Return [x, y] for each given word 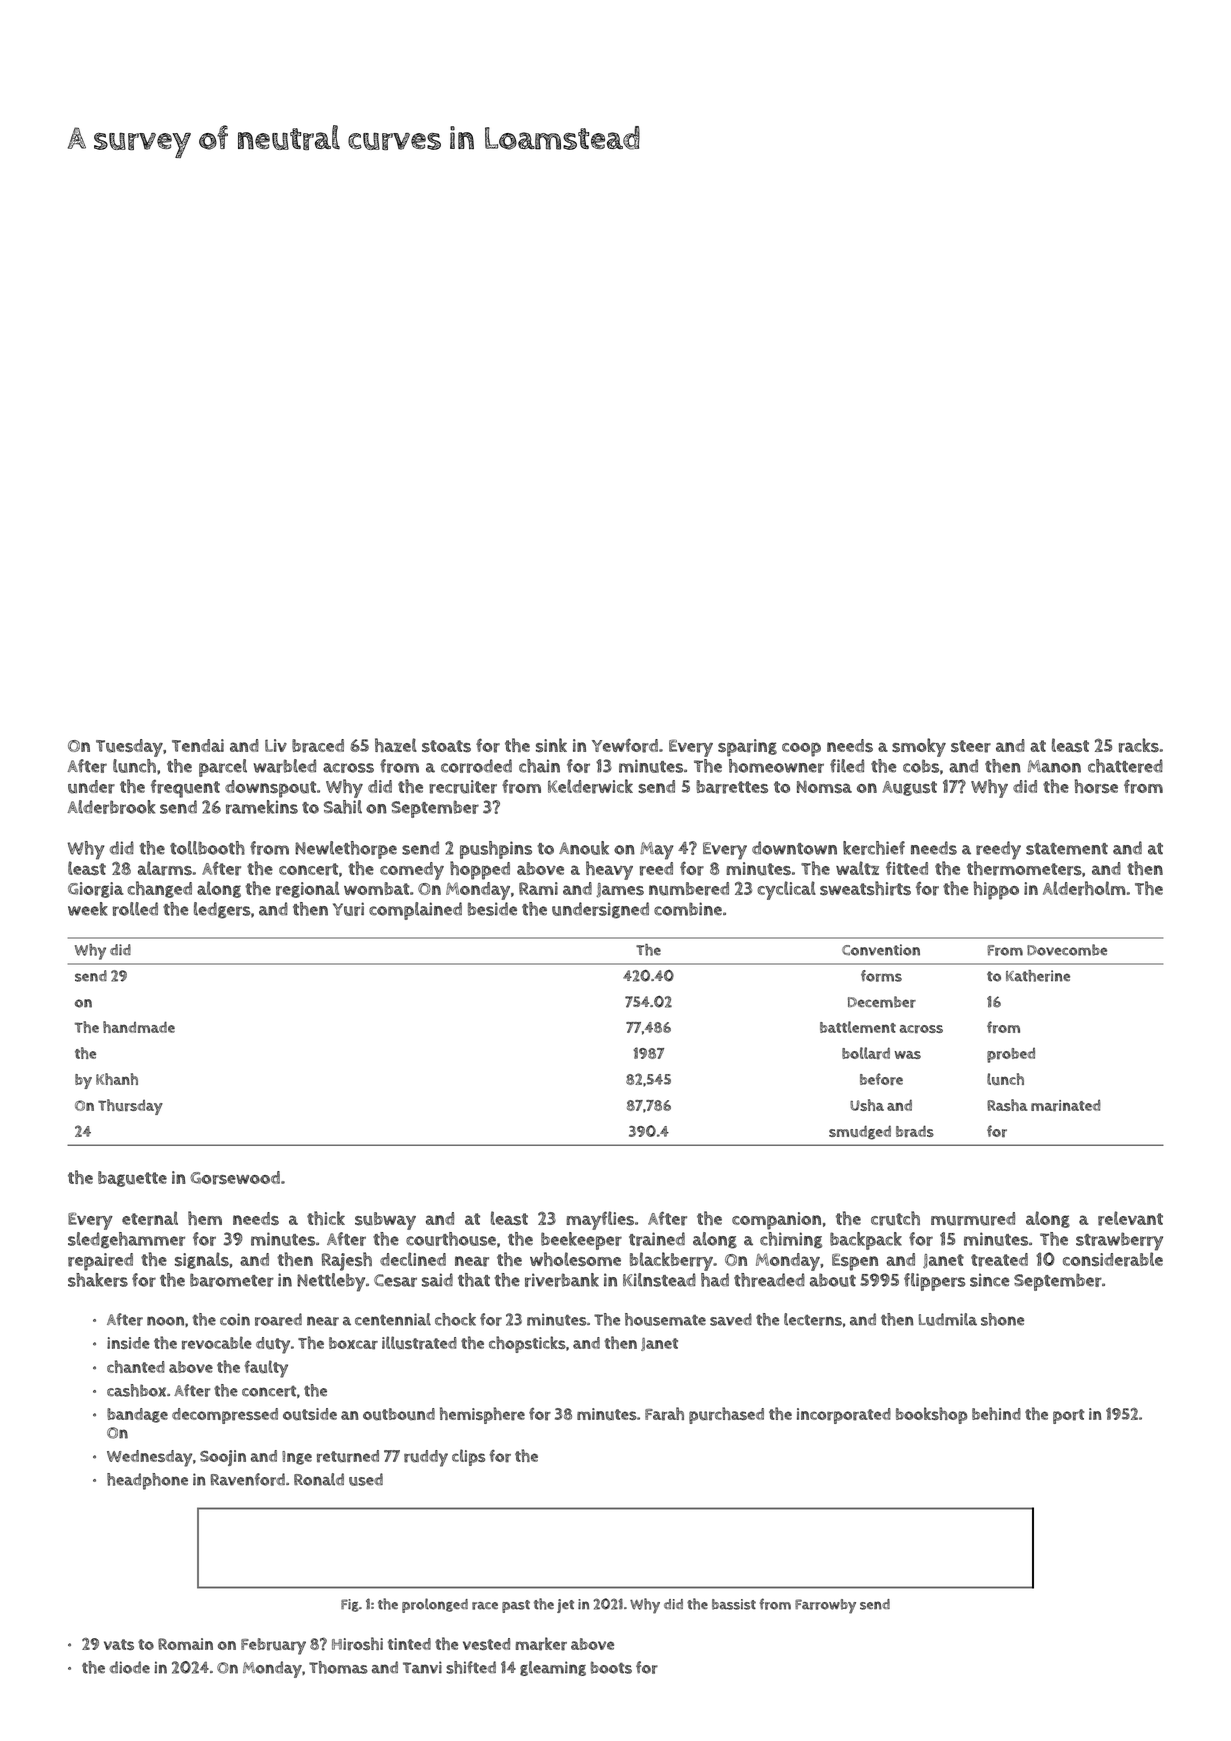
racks [1139, 745]
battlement [858, 1027]
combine [688, 909]
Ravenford [247, 1479]
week [88, 909]
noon [165, 1321]
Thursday [130, 1107]
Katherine [1038, 976]
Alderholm [1084, 888]
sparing [747, 748]
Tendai [198, 745]
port [1068, 1416]
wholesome [575, 1259]
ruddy [426, 1458]
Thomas [338, 1667]
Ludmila [948, 1319]
